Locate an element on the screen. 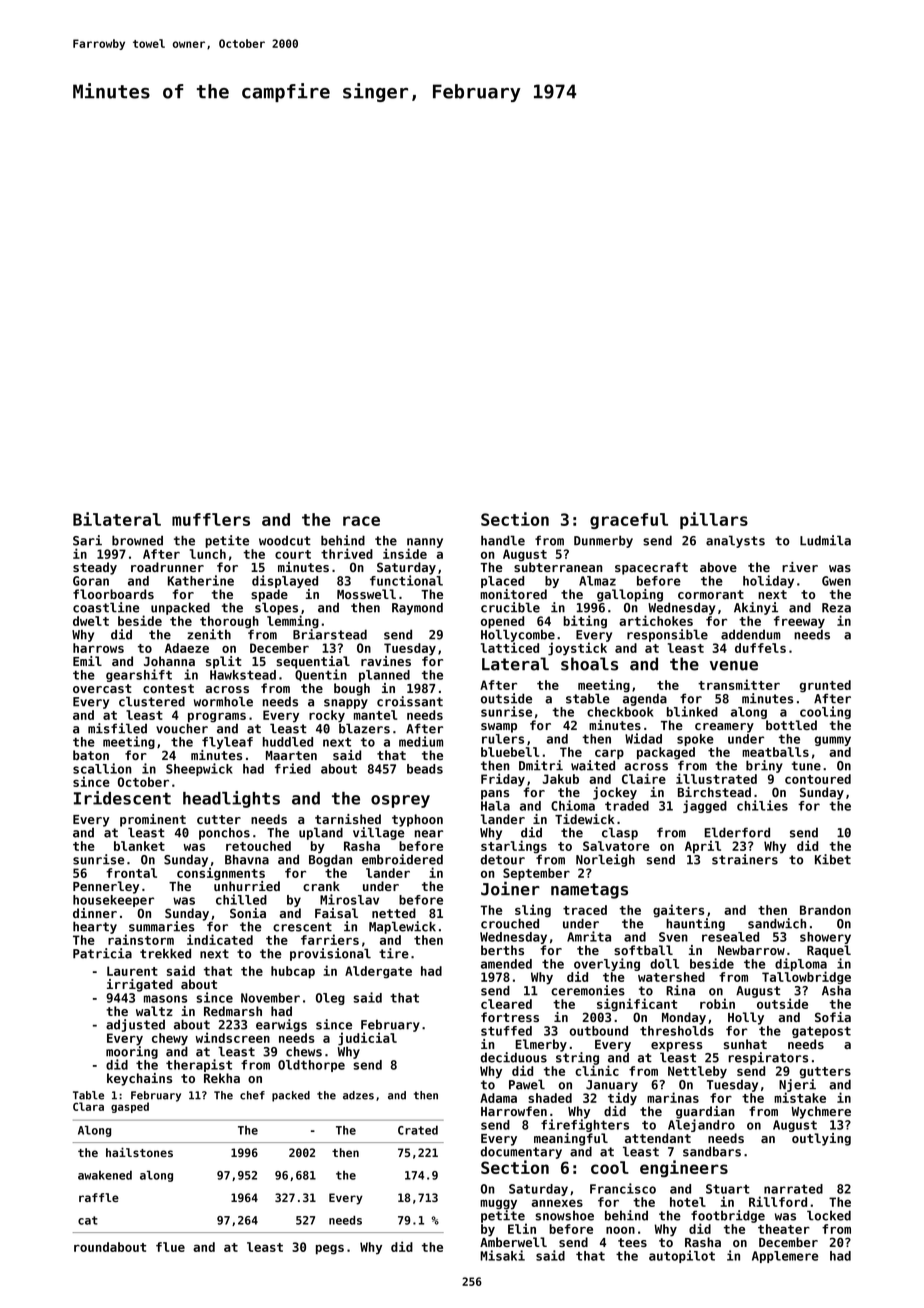 The height and width of the screenshot is (1308, 924). flue is located at coordinates (170, 1247).
